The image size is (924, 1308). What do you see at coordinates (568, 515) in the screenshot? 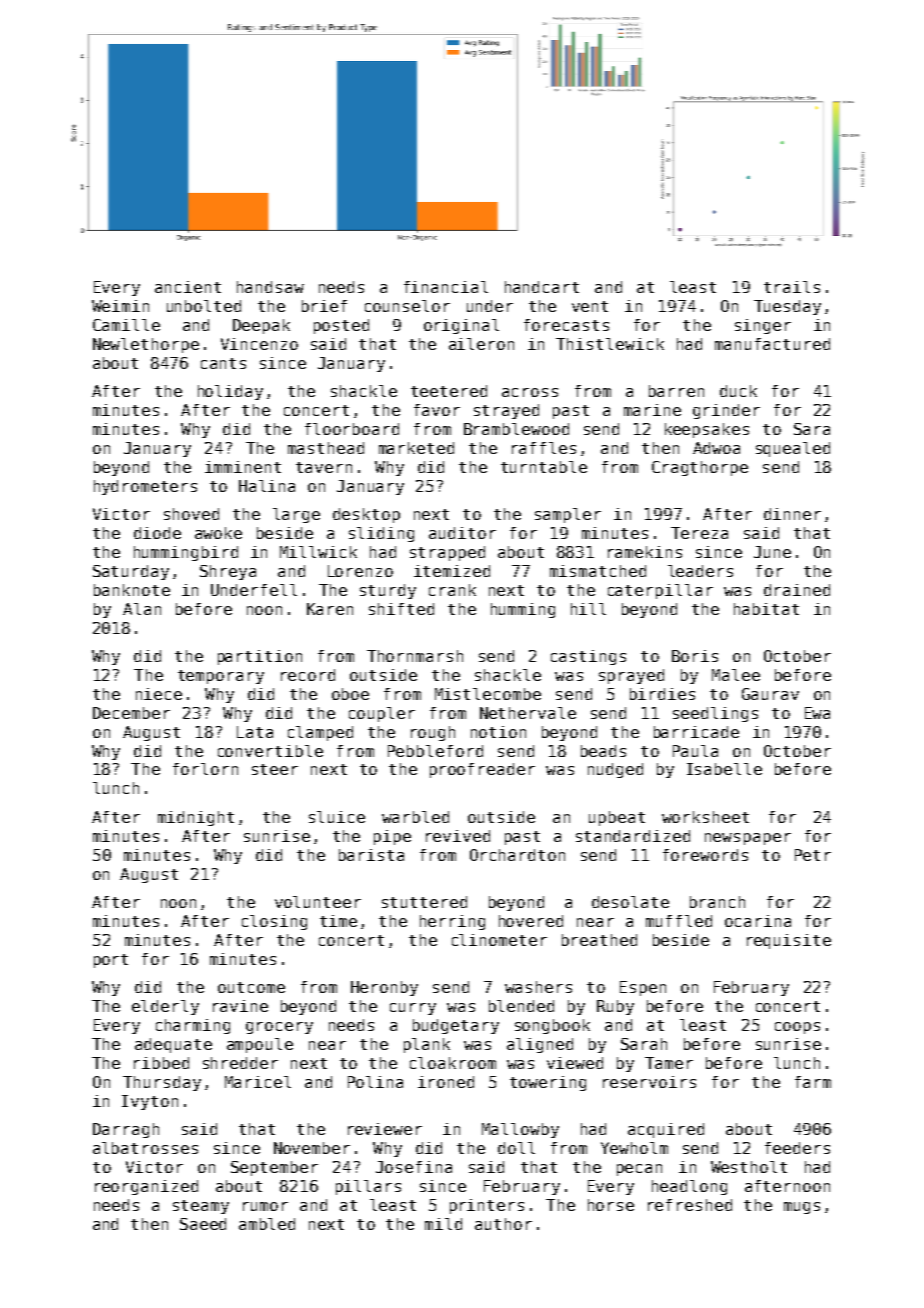
I see `sampler` at bounding box center [568, 515].
